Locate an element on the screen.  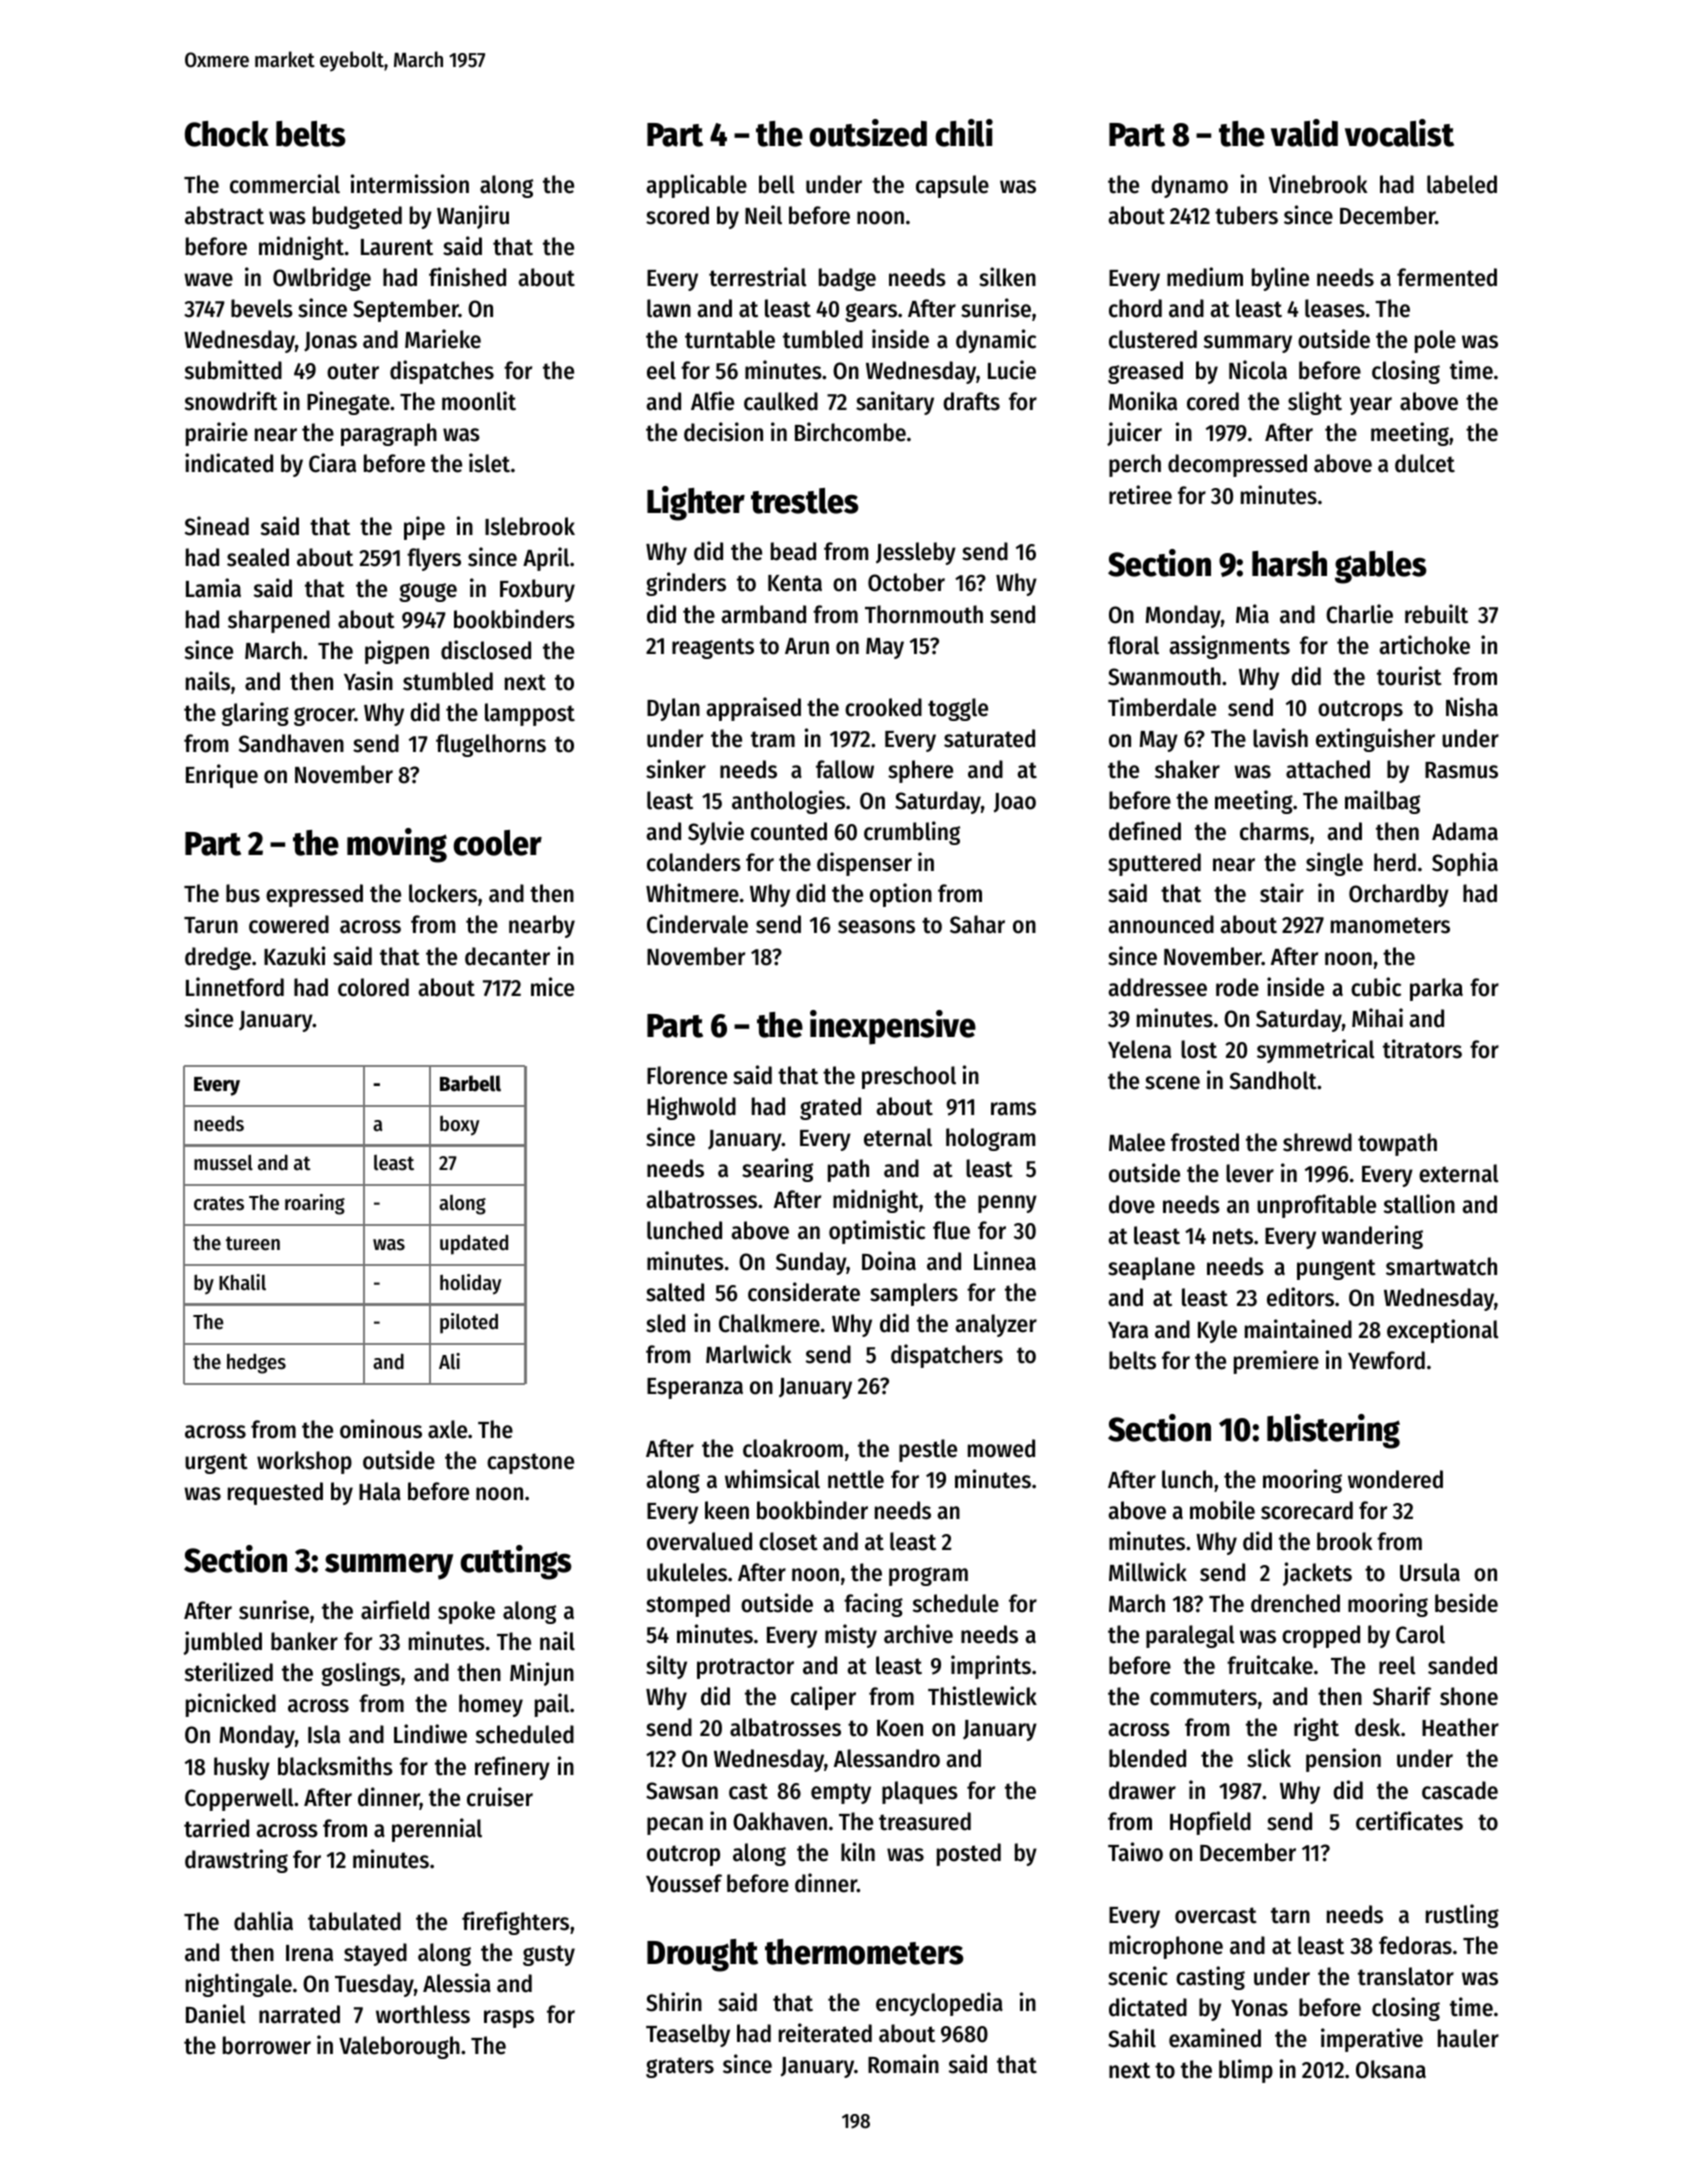
external is located at coordinates (1459, 1173).
